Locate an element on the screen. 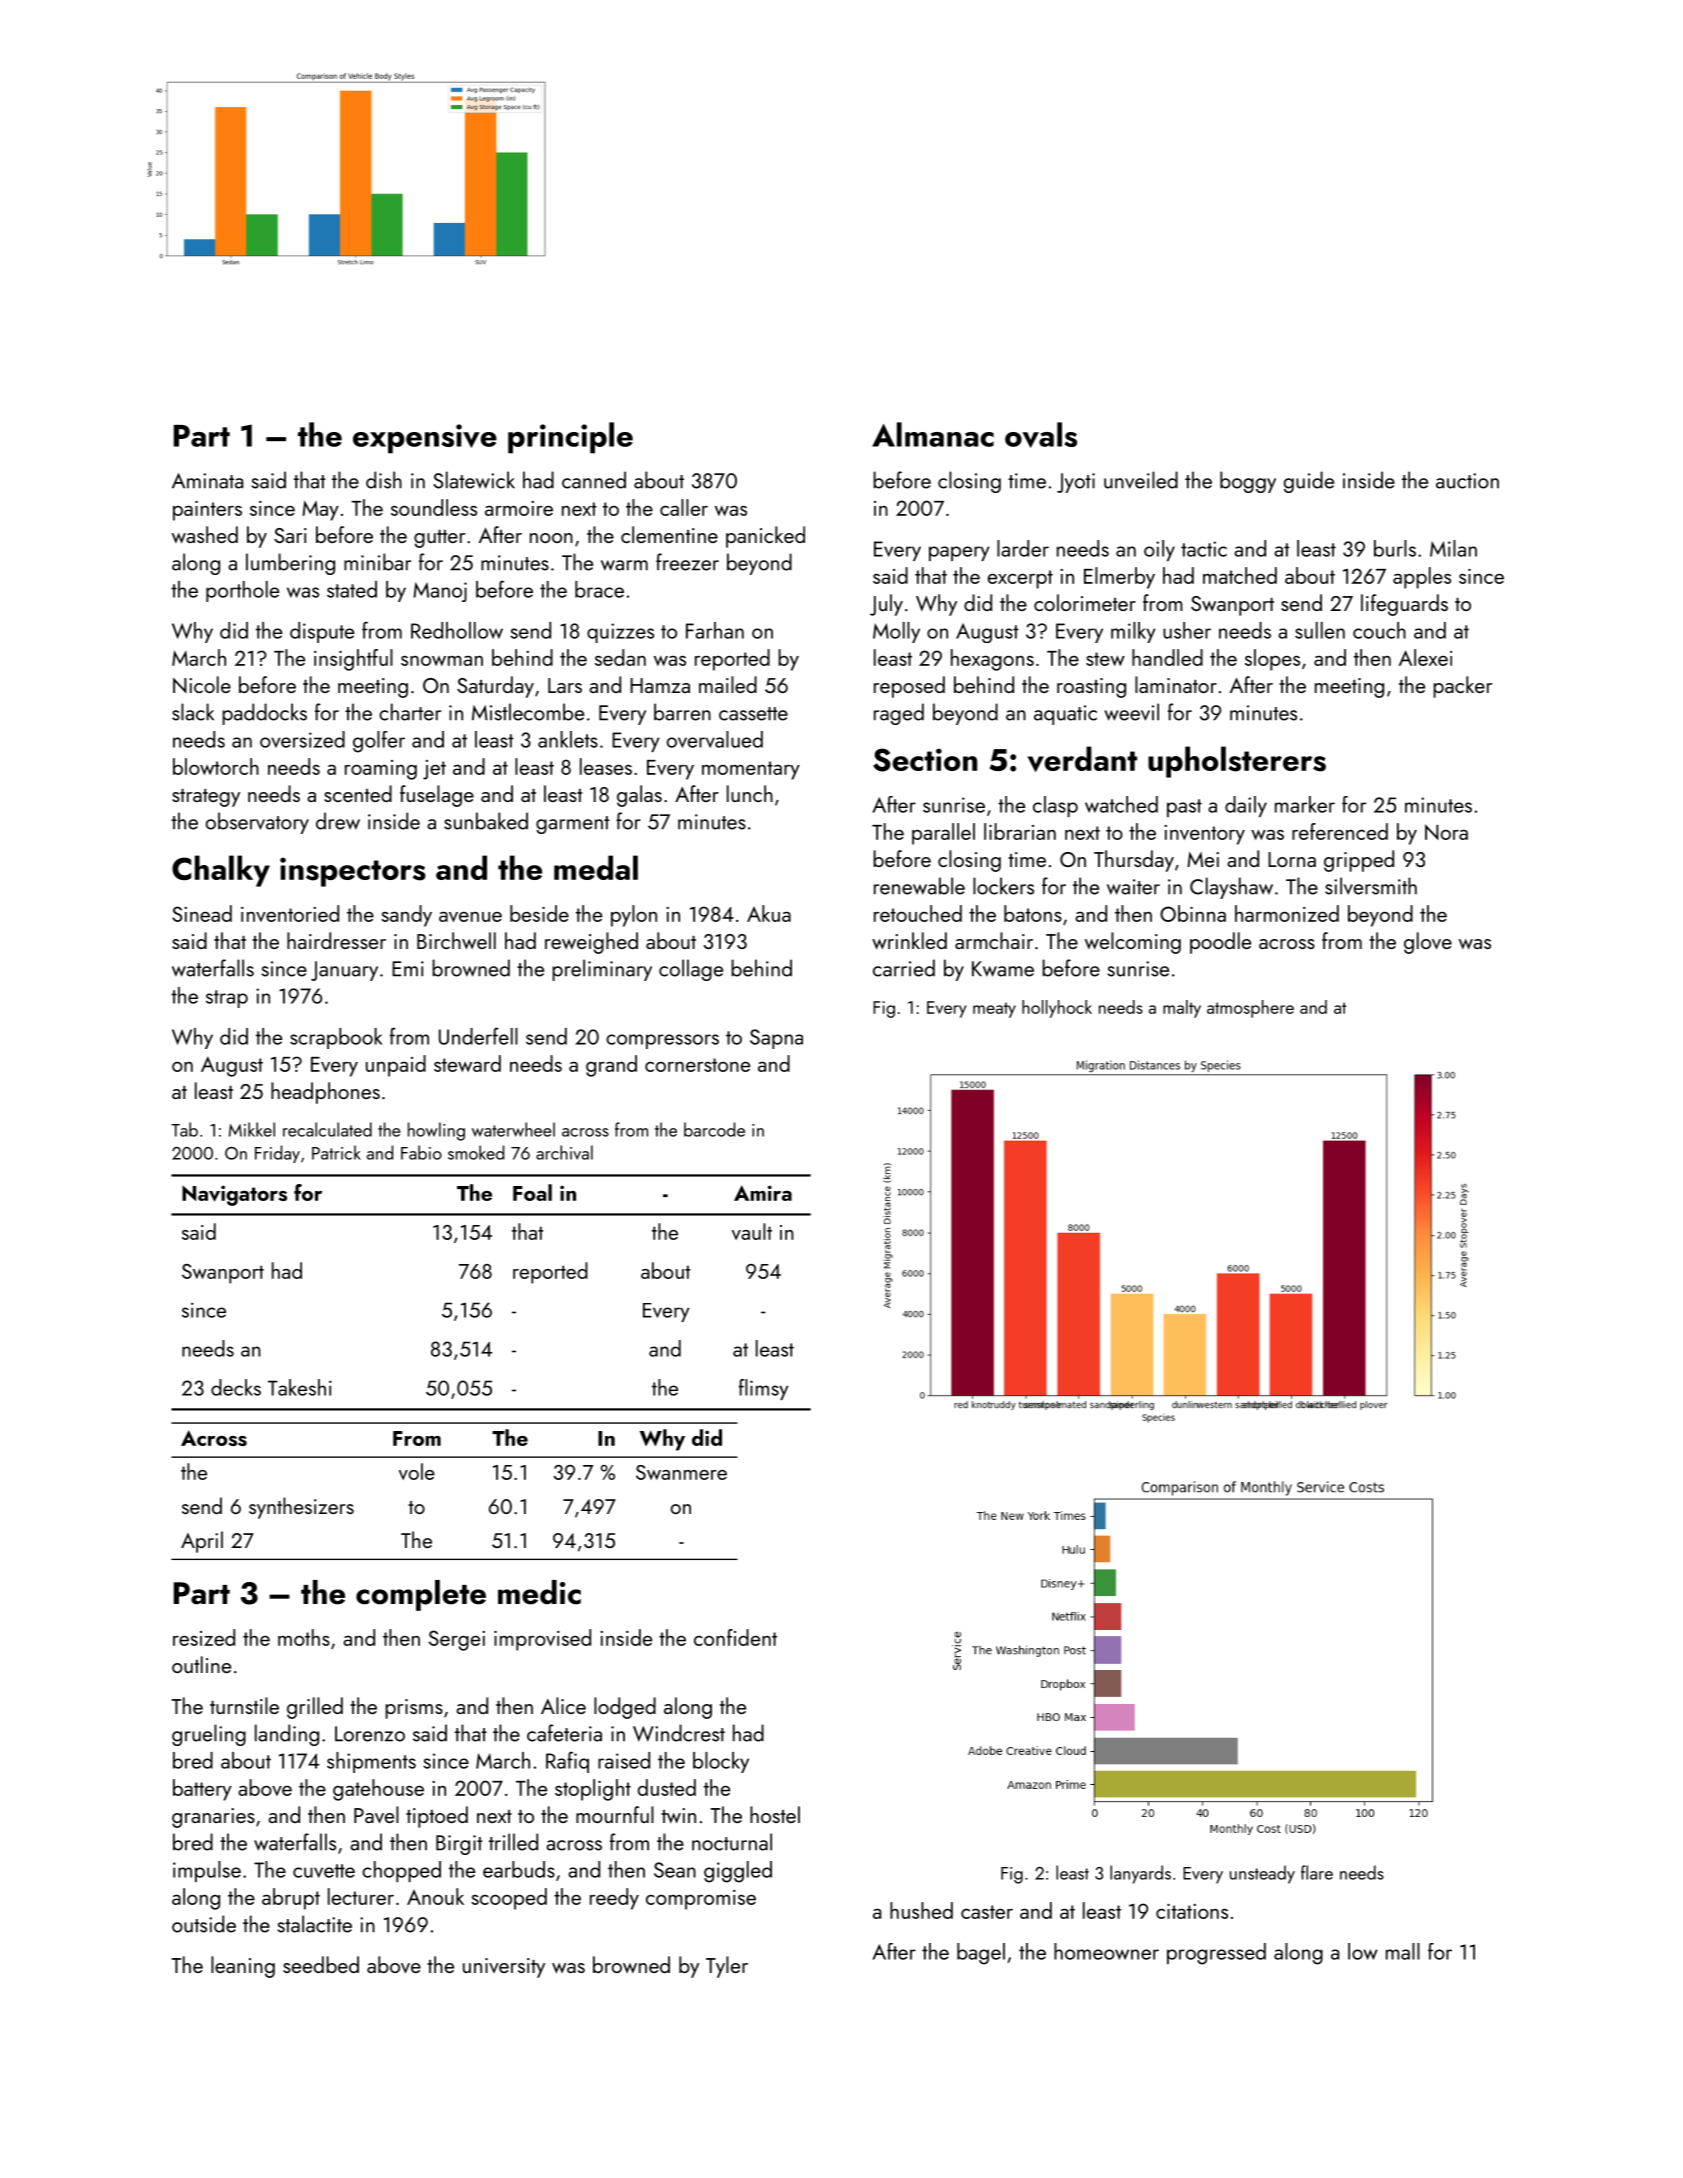 This screenshot has height=2178, width=1683. malty is located at coordinates (1182, 1009).
